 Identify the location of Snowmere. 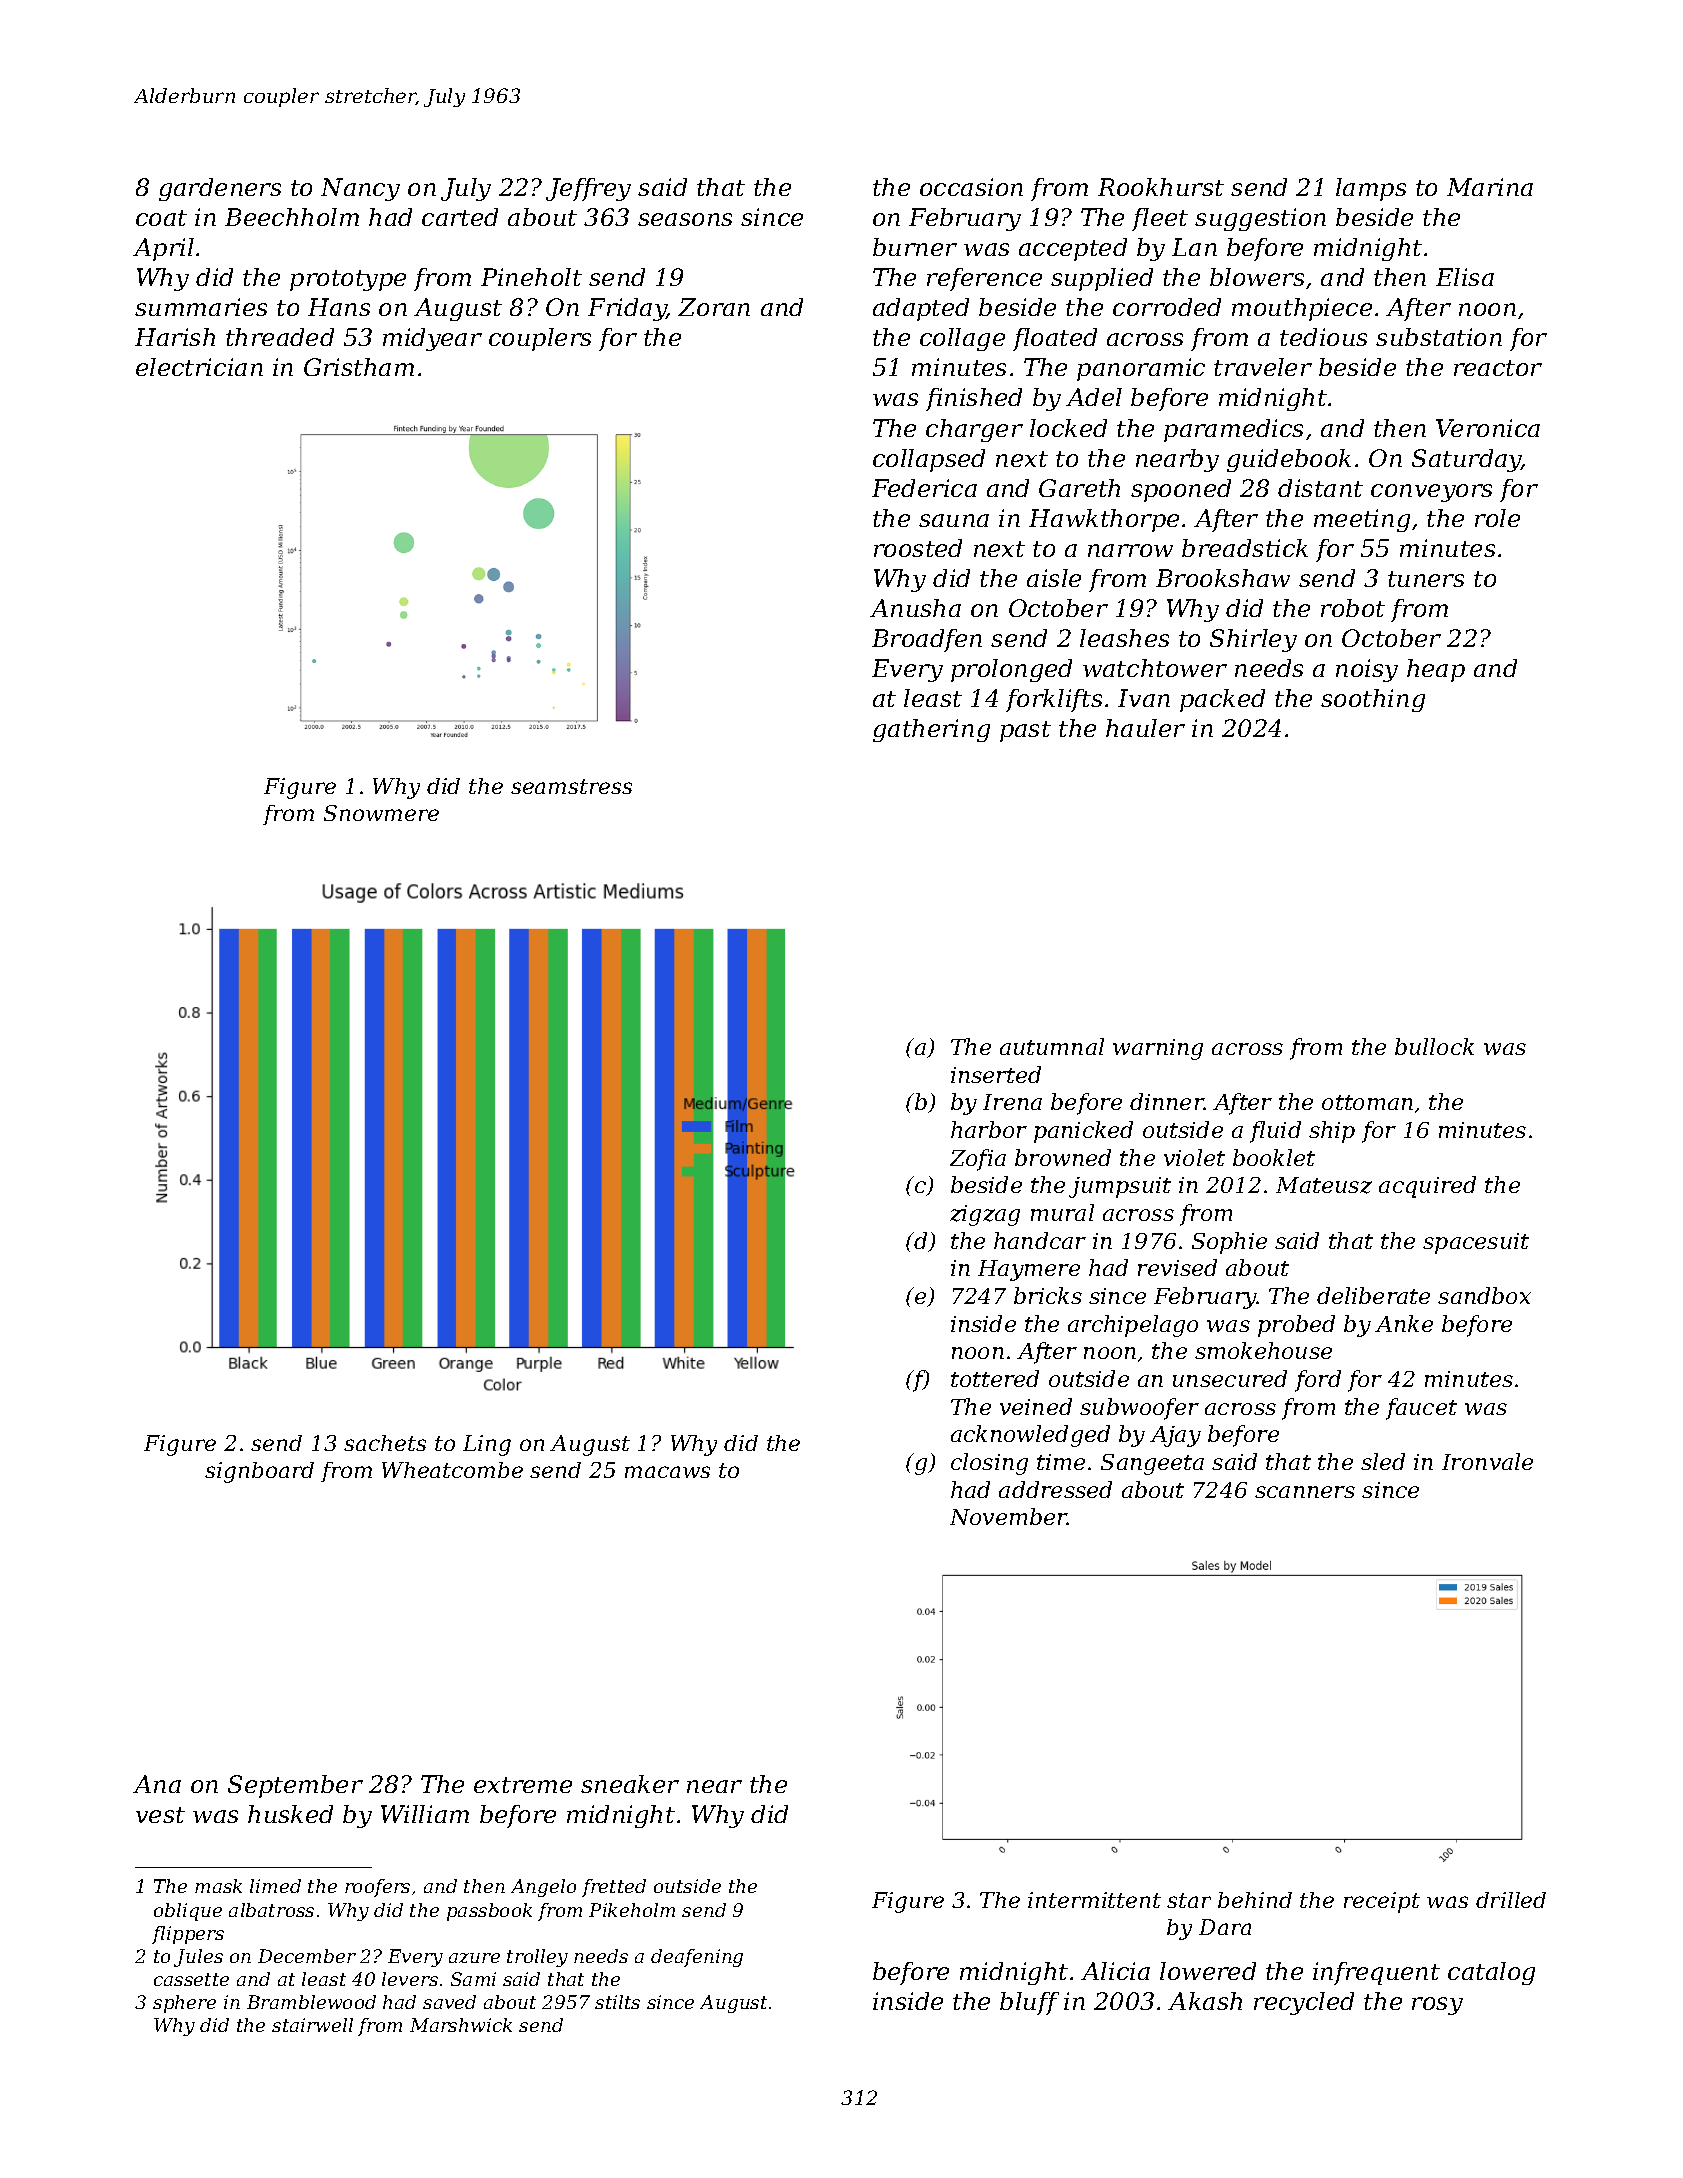
(381, 813).
